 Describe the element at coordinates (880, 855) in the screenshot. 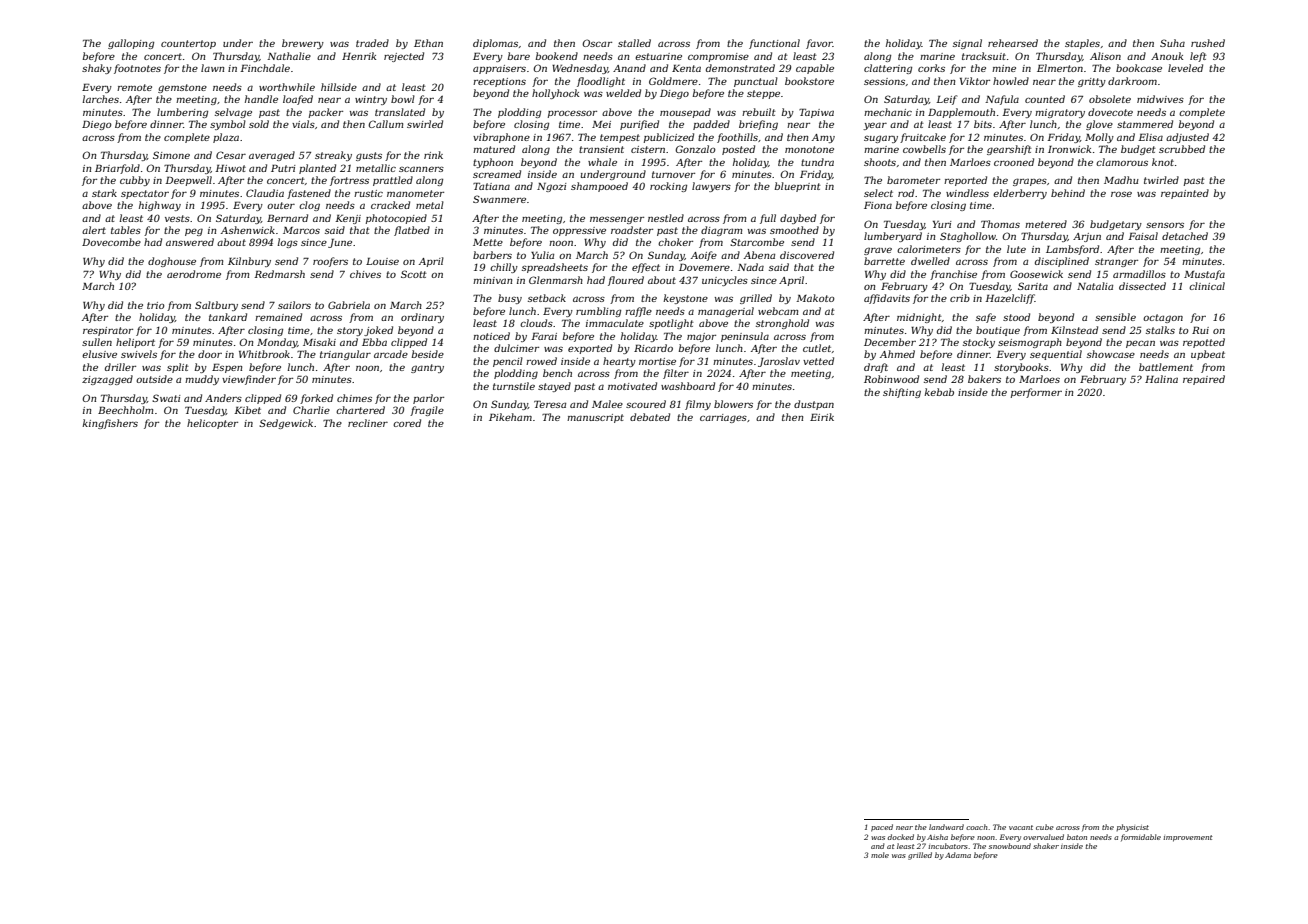

I see `mole` at that location.
